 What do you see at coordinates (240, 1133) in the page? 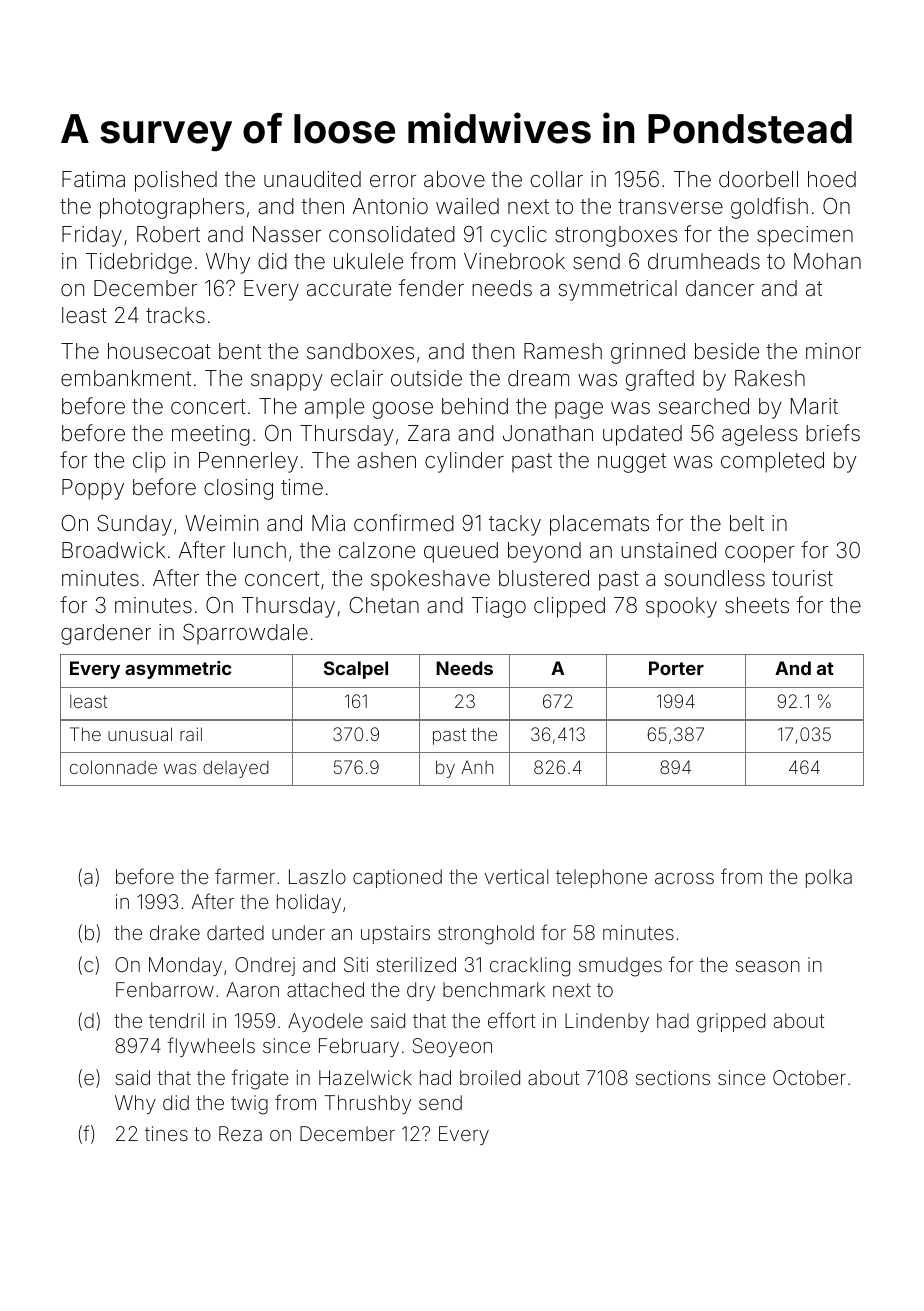
I see `Reza` at bounding box center [240, 1133].
